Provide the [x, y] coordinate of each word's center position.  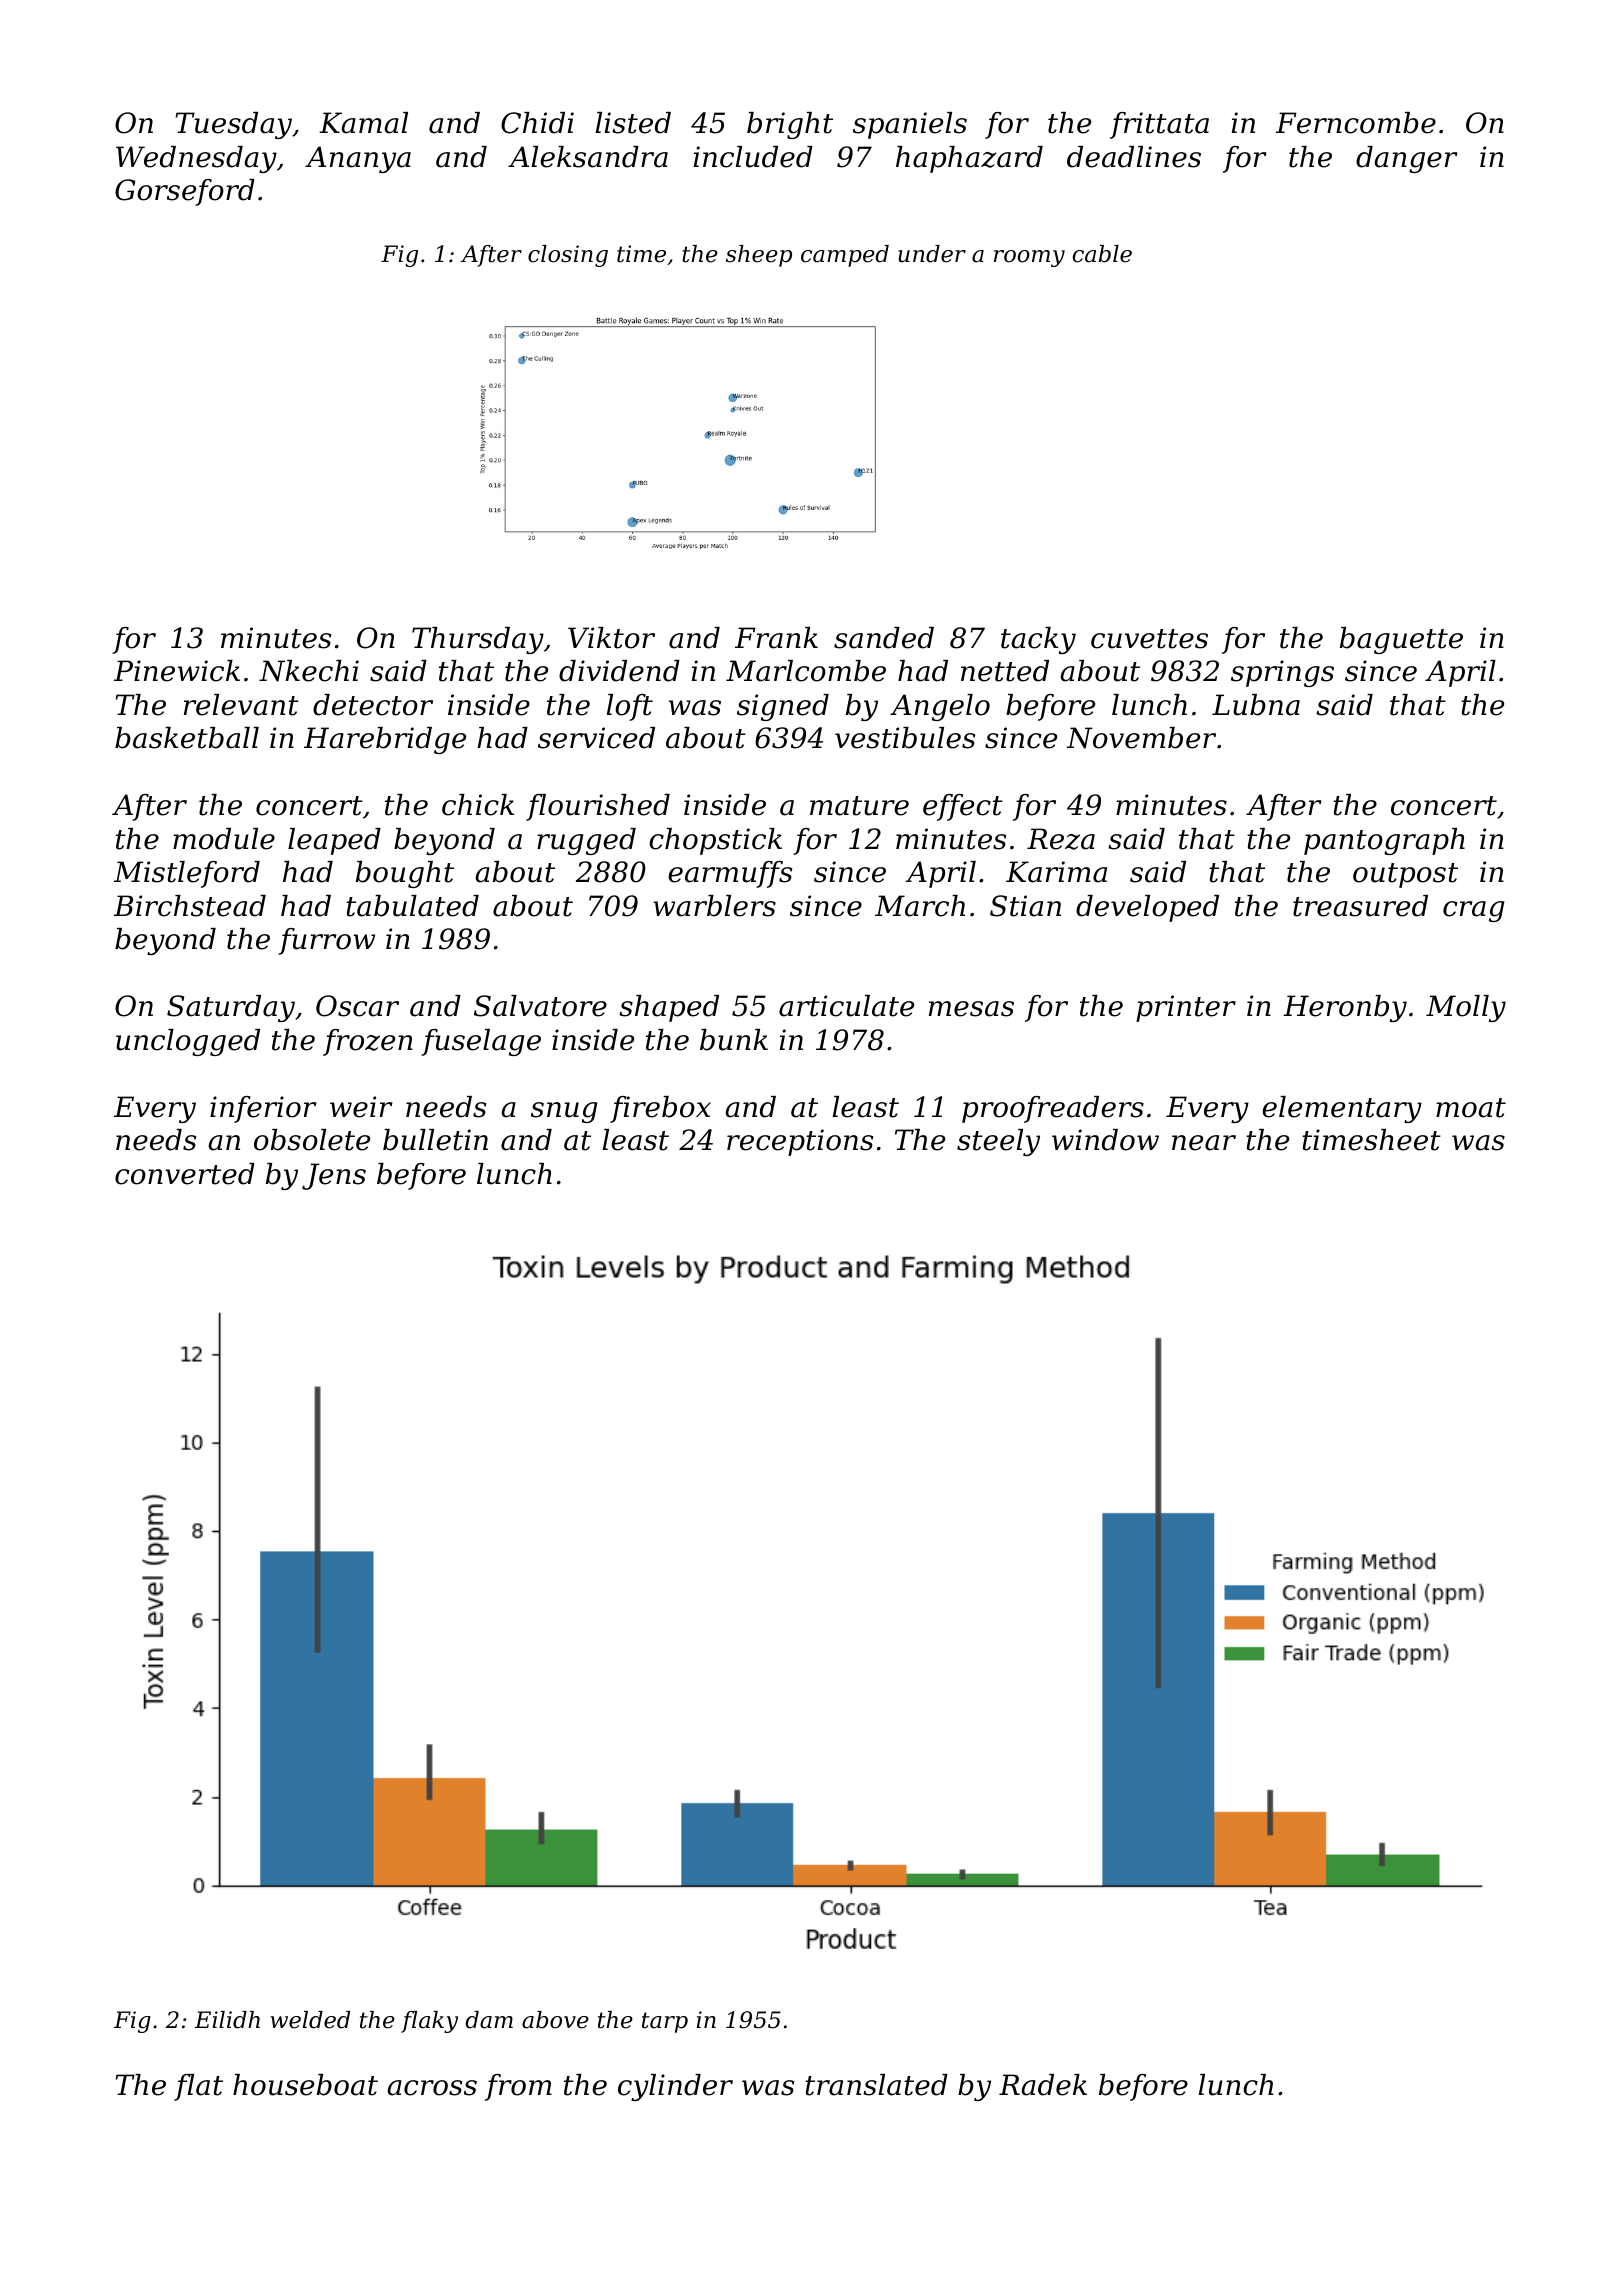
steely [998, 1142]
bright [790, 125]
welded [310, 2020]
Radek [1043, 2085]
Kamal [363, 123]
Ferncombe [1356, 123]
